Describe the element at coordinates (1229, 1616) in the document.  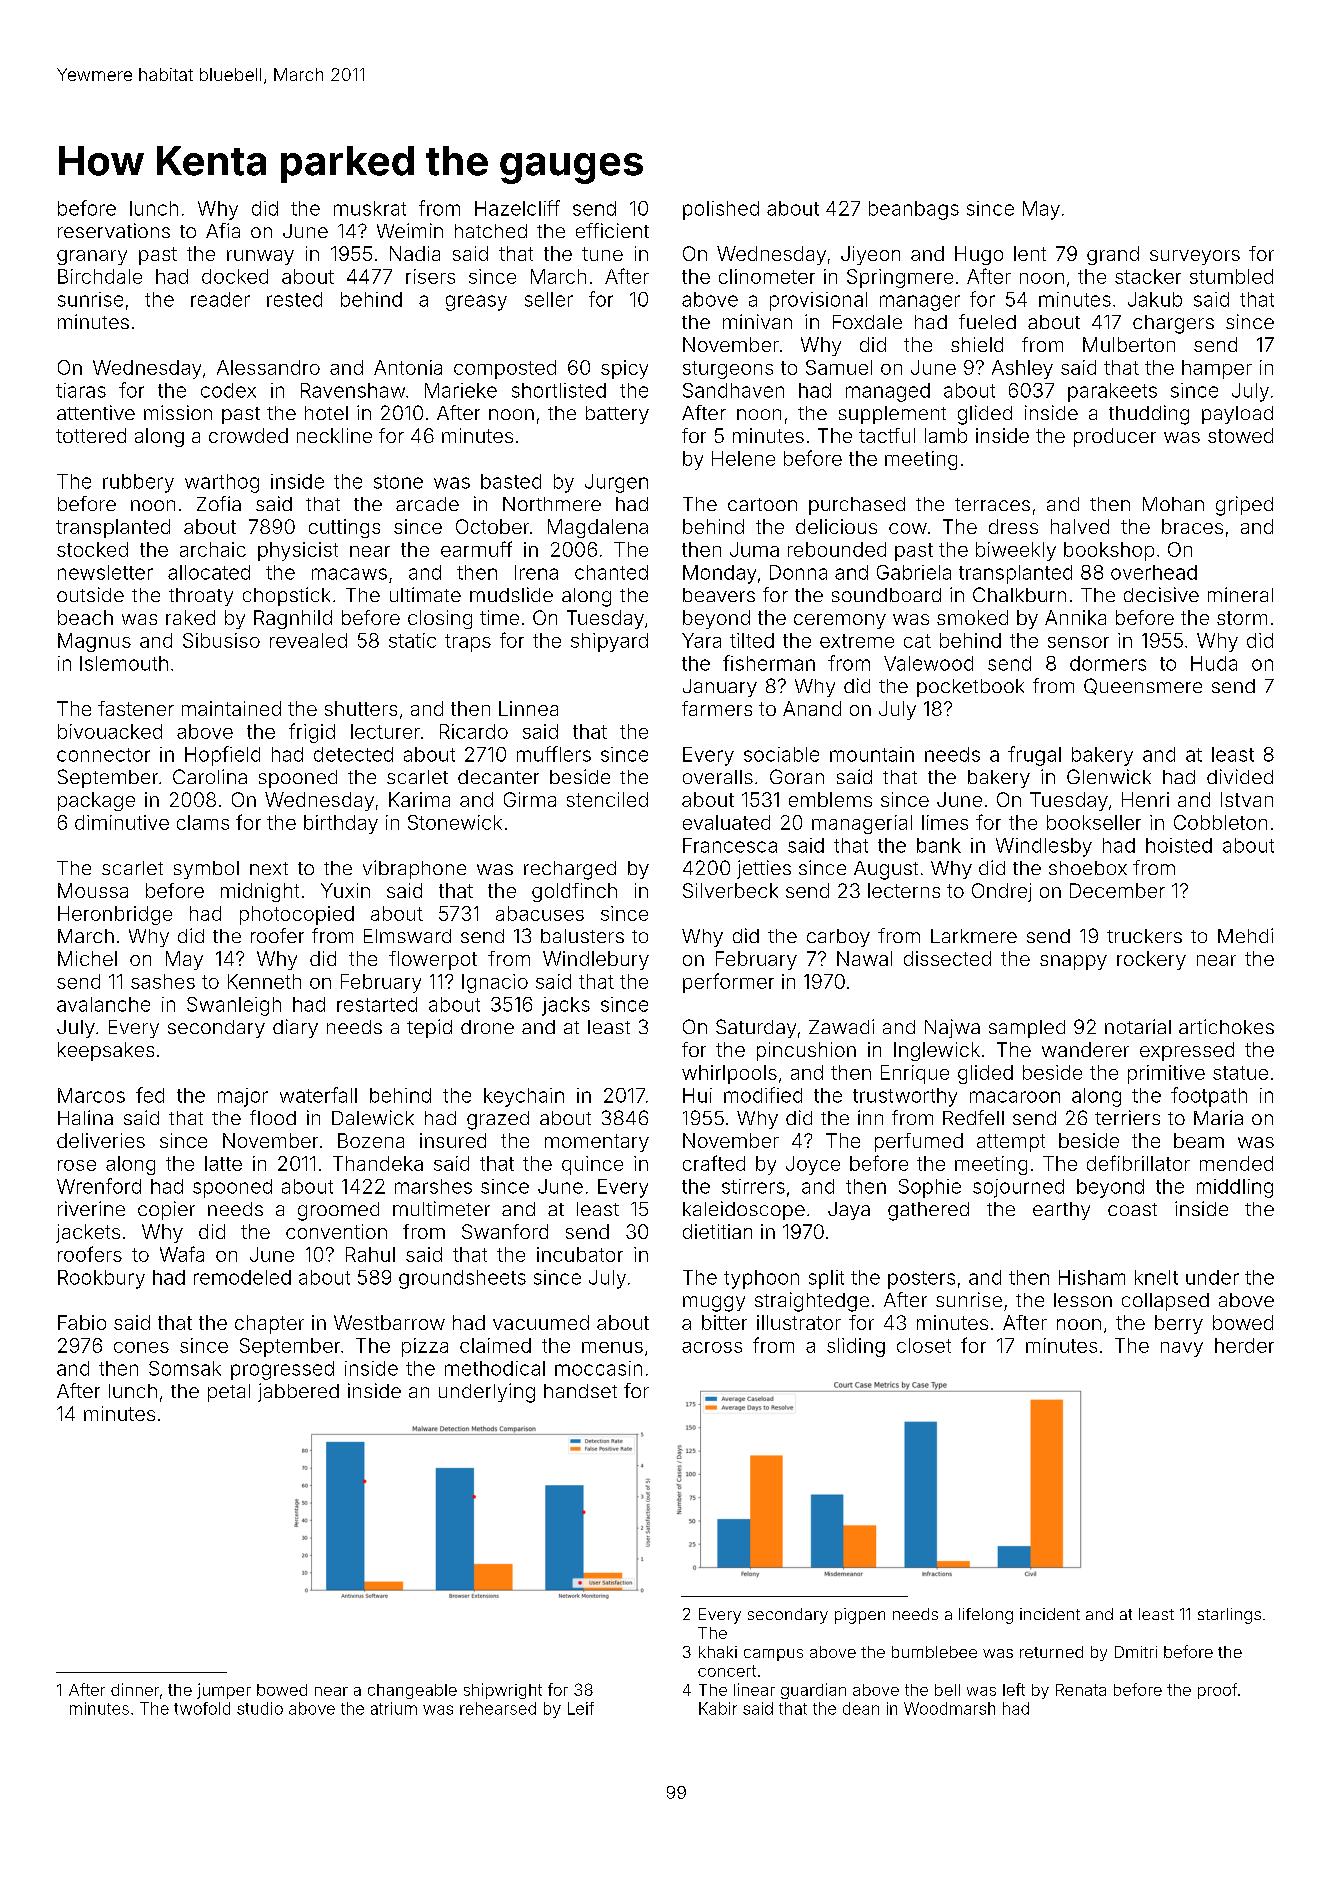
I see `starlings` at that location.
